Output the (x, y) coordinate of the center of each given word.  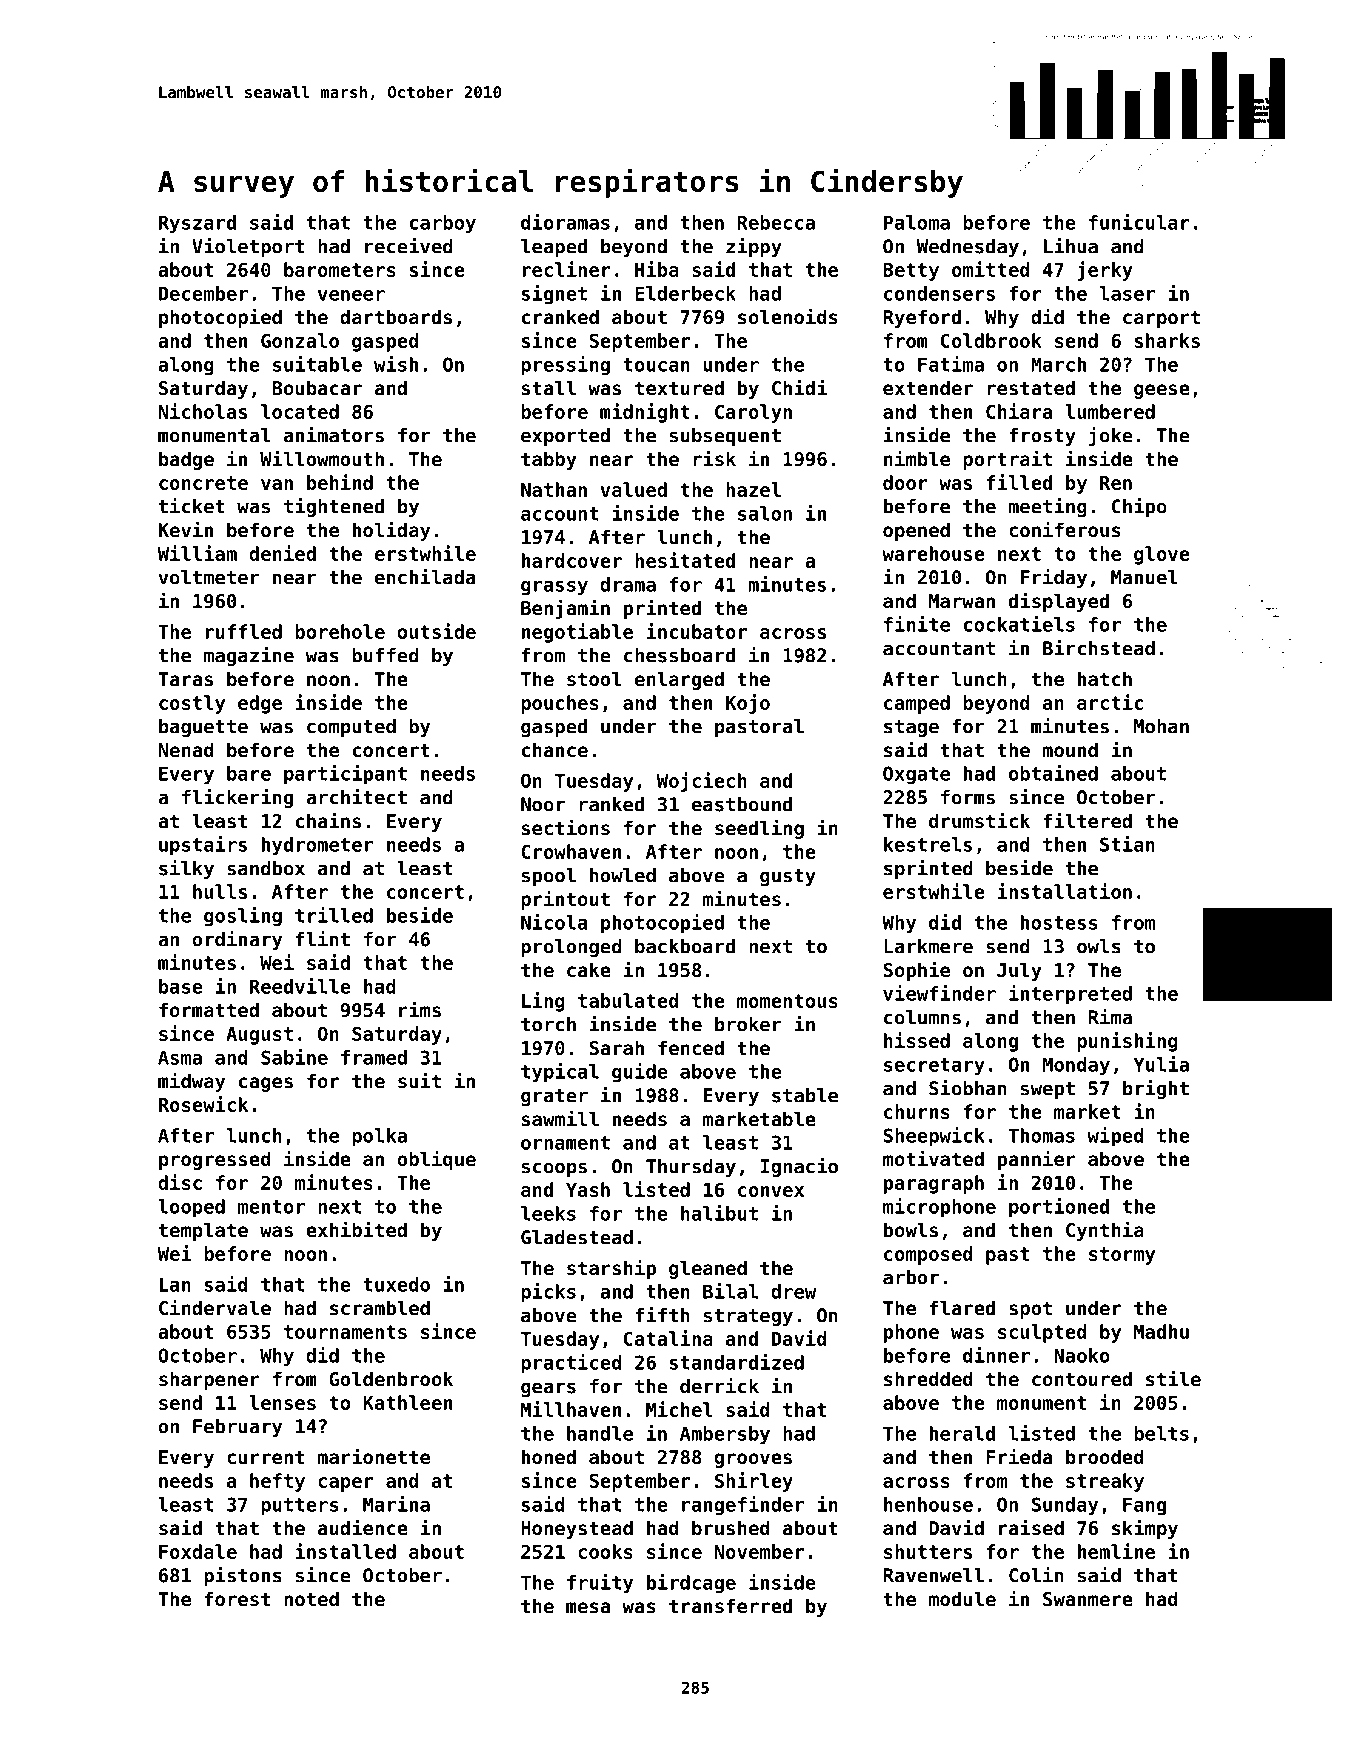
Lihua (1071, 246)
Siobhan (968, 1088)
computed (351, 728)
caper (345, 1484)
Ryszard (197, 224)
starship (611, 1269)
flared (962, 1307)
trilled (334, 915)
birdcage (691, 1584)
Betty (911, 272)
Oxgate (916, 775)
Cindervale (215, 1307)
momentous (787, 1001)
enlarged (679, 680)
